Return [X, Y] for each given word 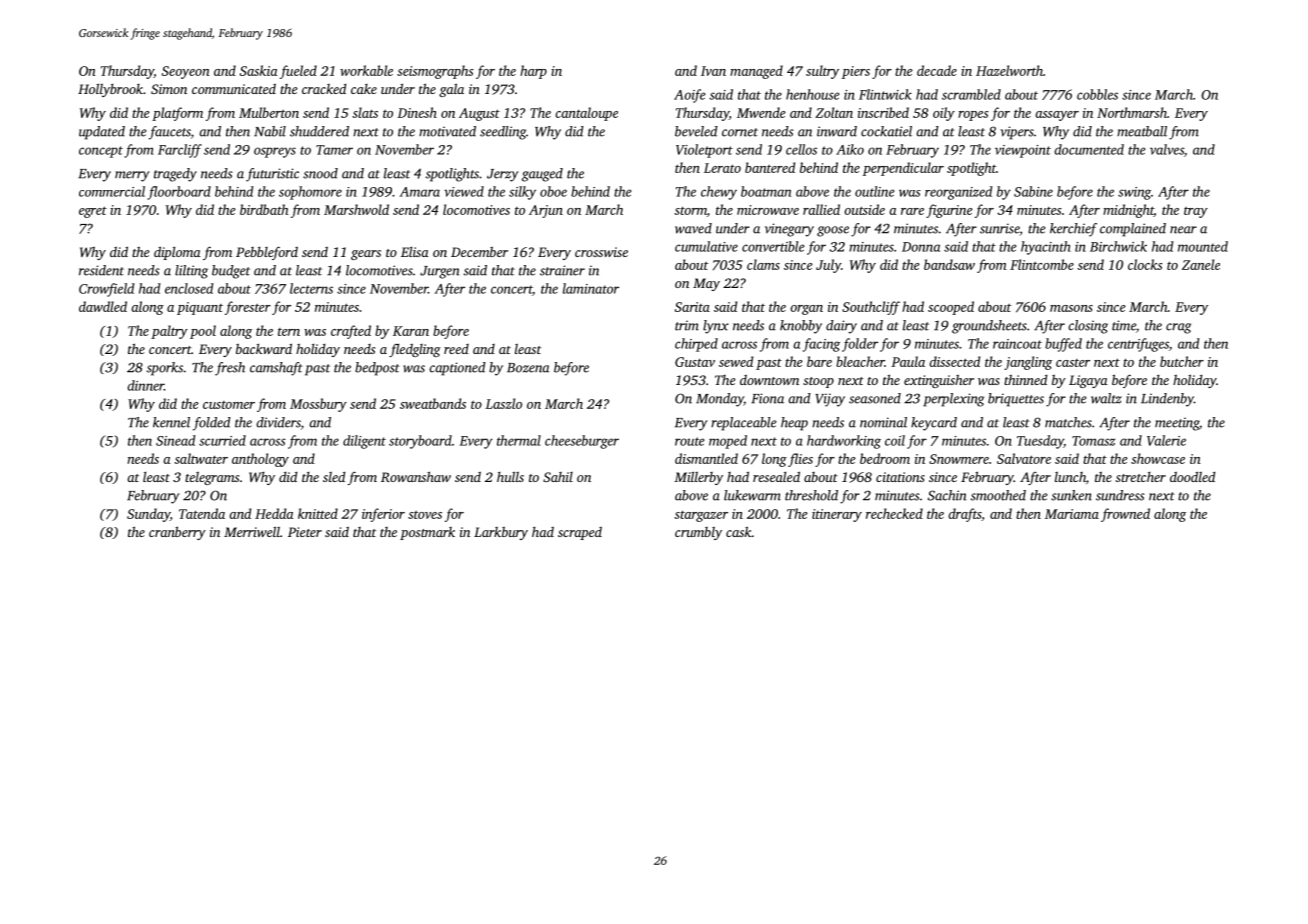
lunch [1070, 477]
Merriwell [252, 531]
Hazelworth [1009, 70]
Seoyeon [186, 72]
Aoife [689, 96]
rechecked [894, 513]
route [689, 441]
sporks [165, 369]
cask [739, 531]
